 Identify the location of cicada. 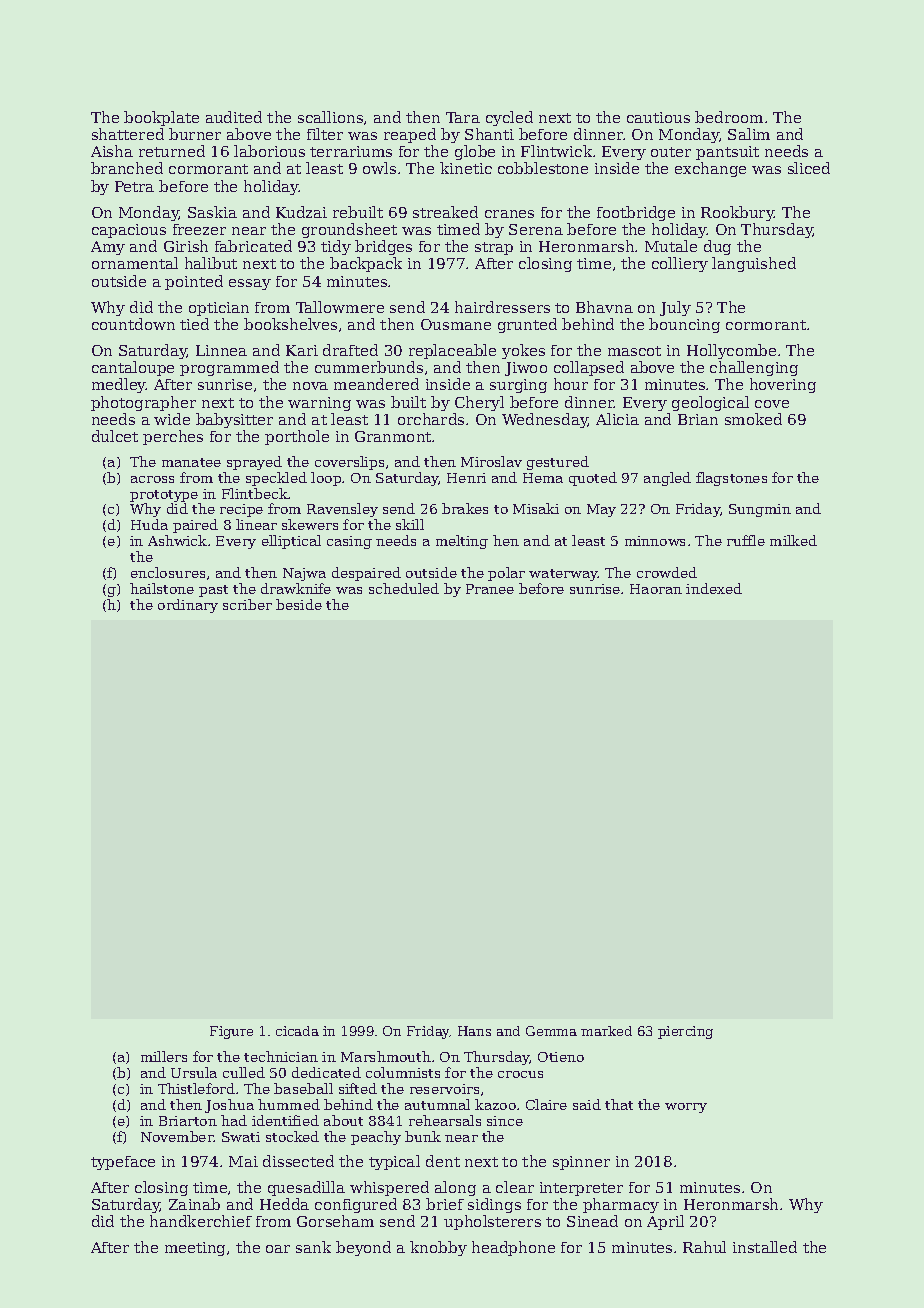
(297, 1031).
